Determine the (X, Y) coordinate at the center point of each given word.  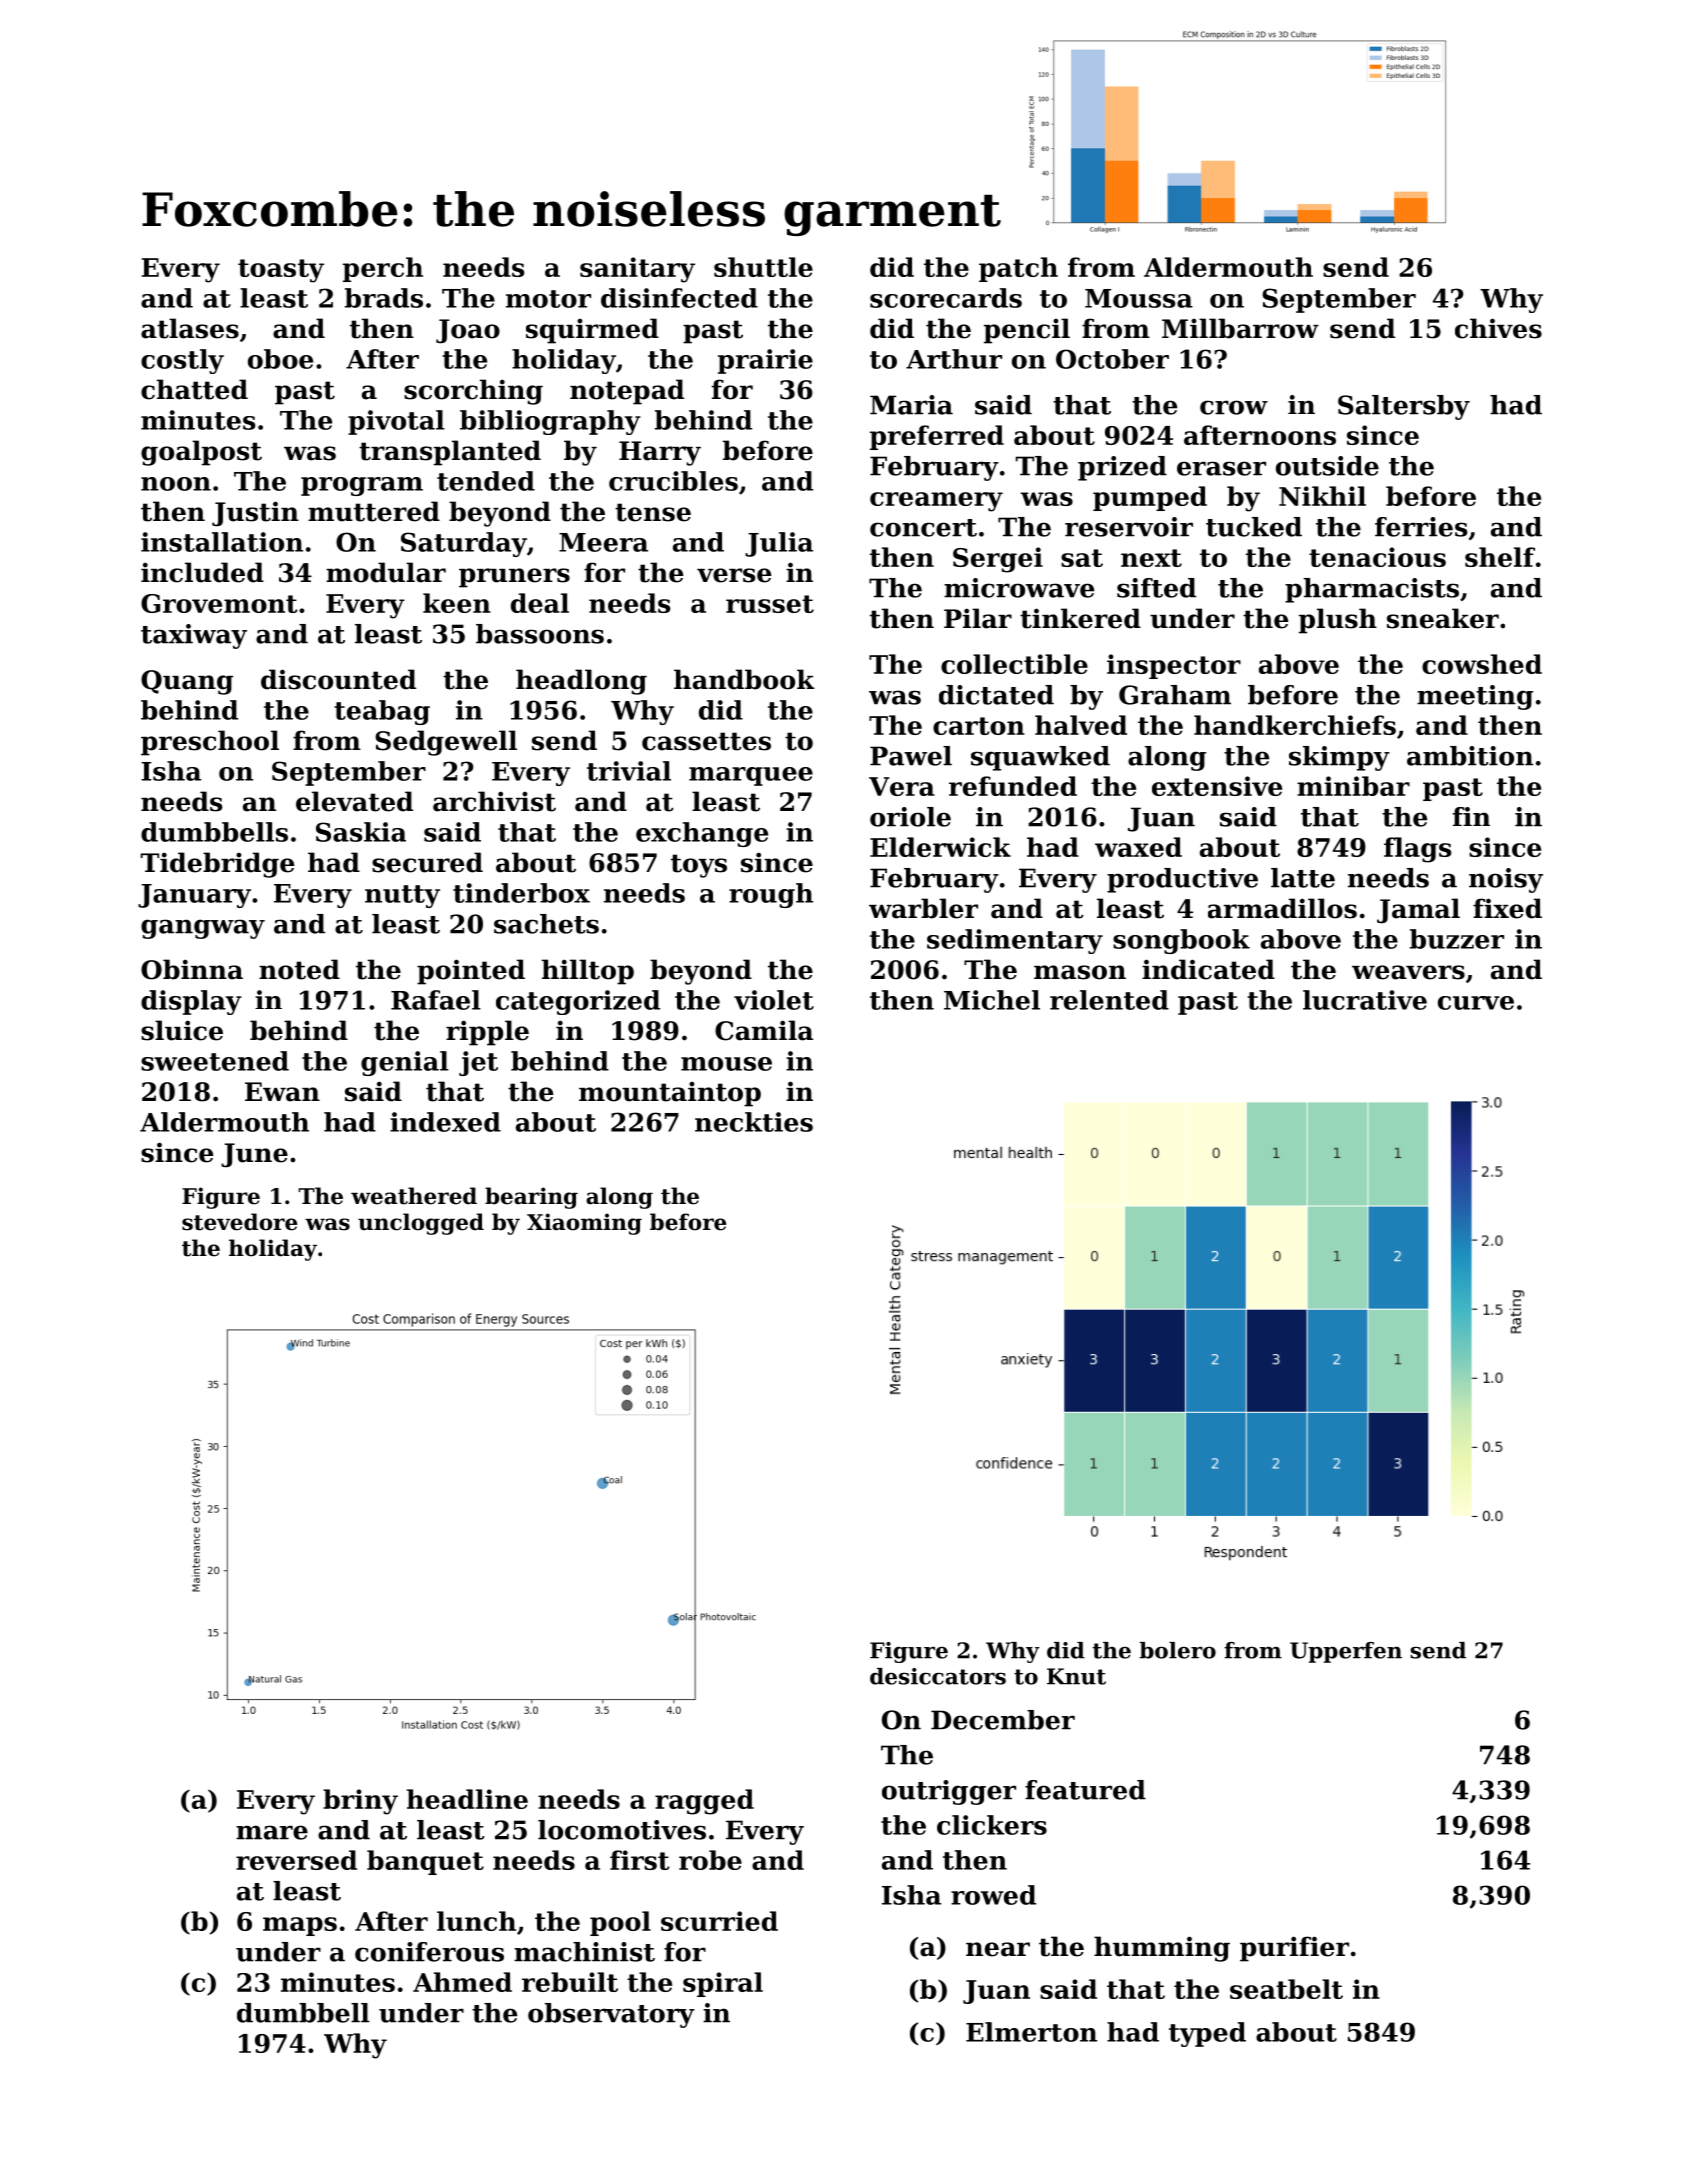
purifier (1294, 1949)
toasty (281, 271)
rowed (993, 1895)
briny (360, 1802)
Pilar (978, 618)
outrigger (949, 1792)
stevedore (239, 1222)
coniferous (429, 1952)
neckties (754, 1122)
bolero (1177, 1650)
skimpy (1339, 758)
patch (1018, 269)
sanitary (637, 270)
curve (1476, 1003)
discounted (338, 679)
